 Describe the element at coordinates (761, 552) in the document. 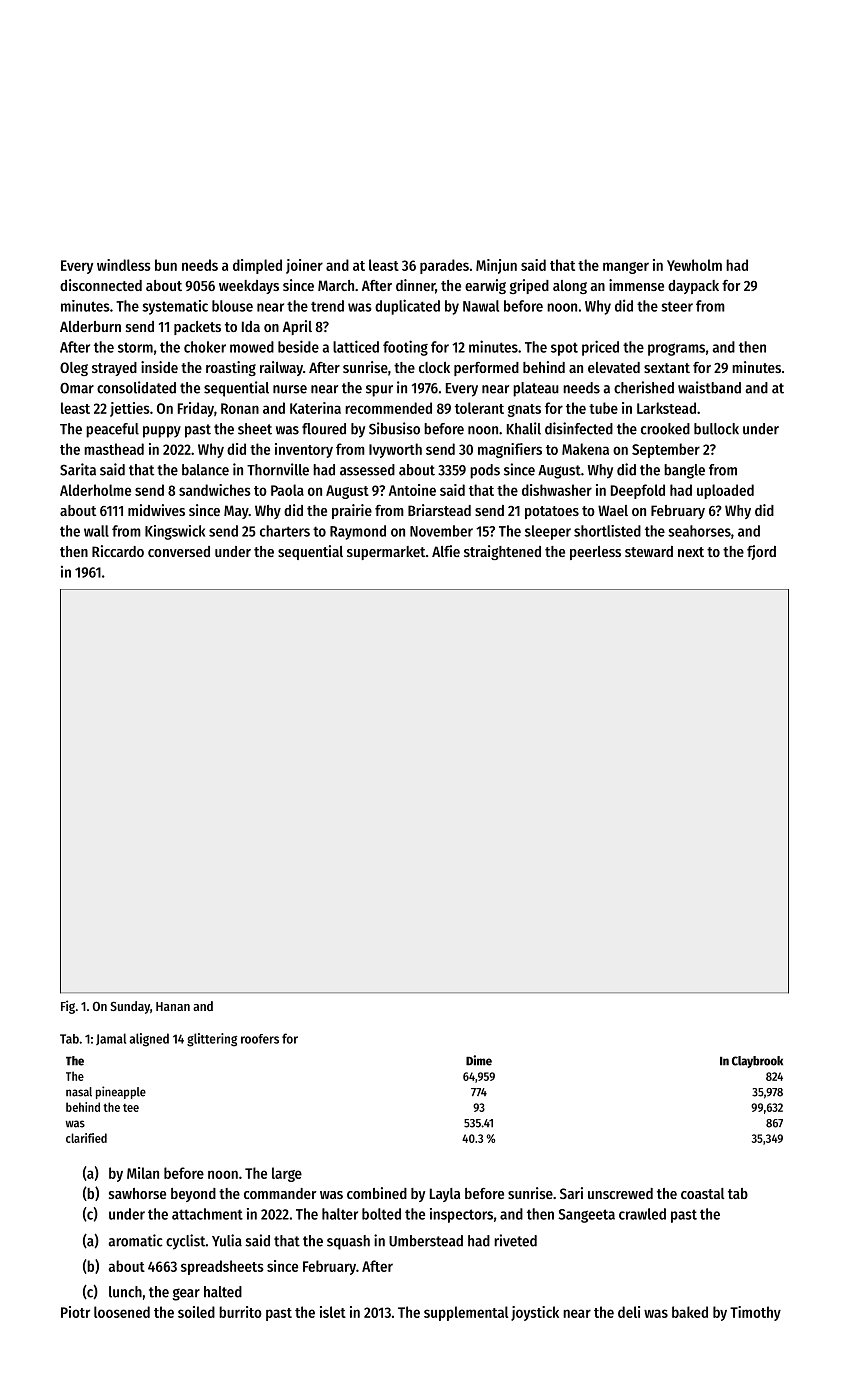

I see `fjord` at that location.
